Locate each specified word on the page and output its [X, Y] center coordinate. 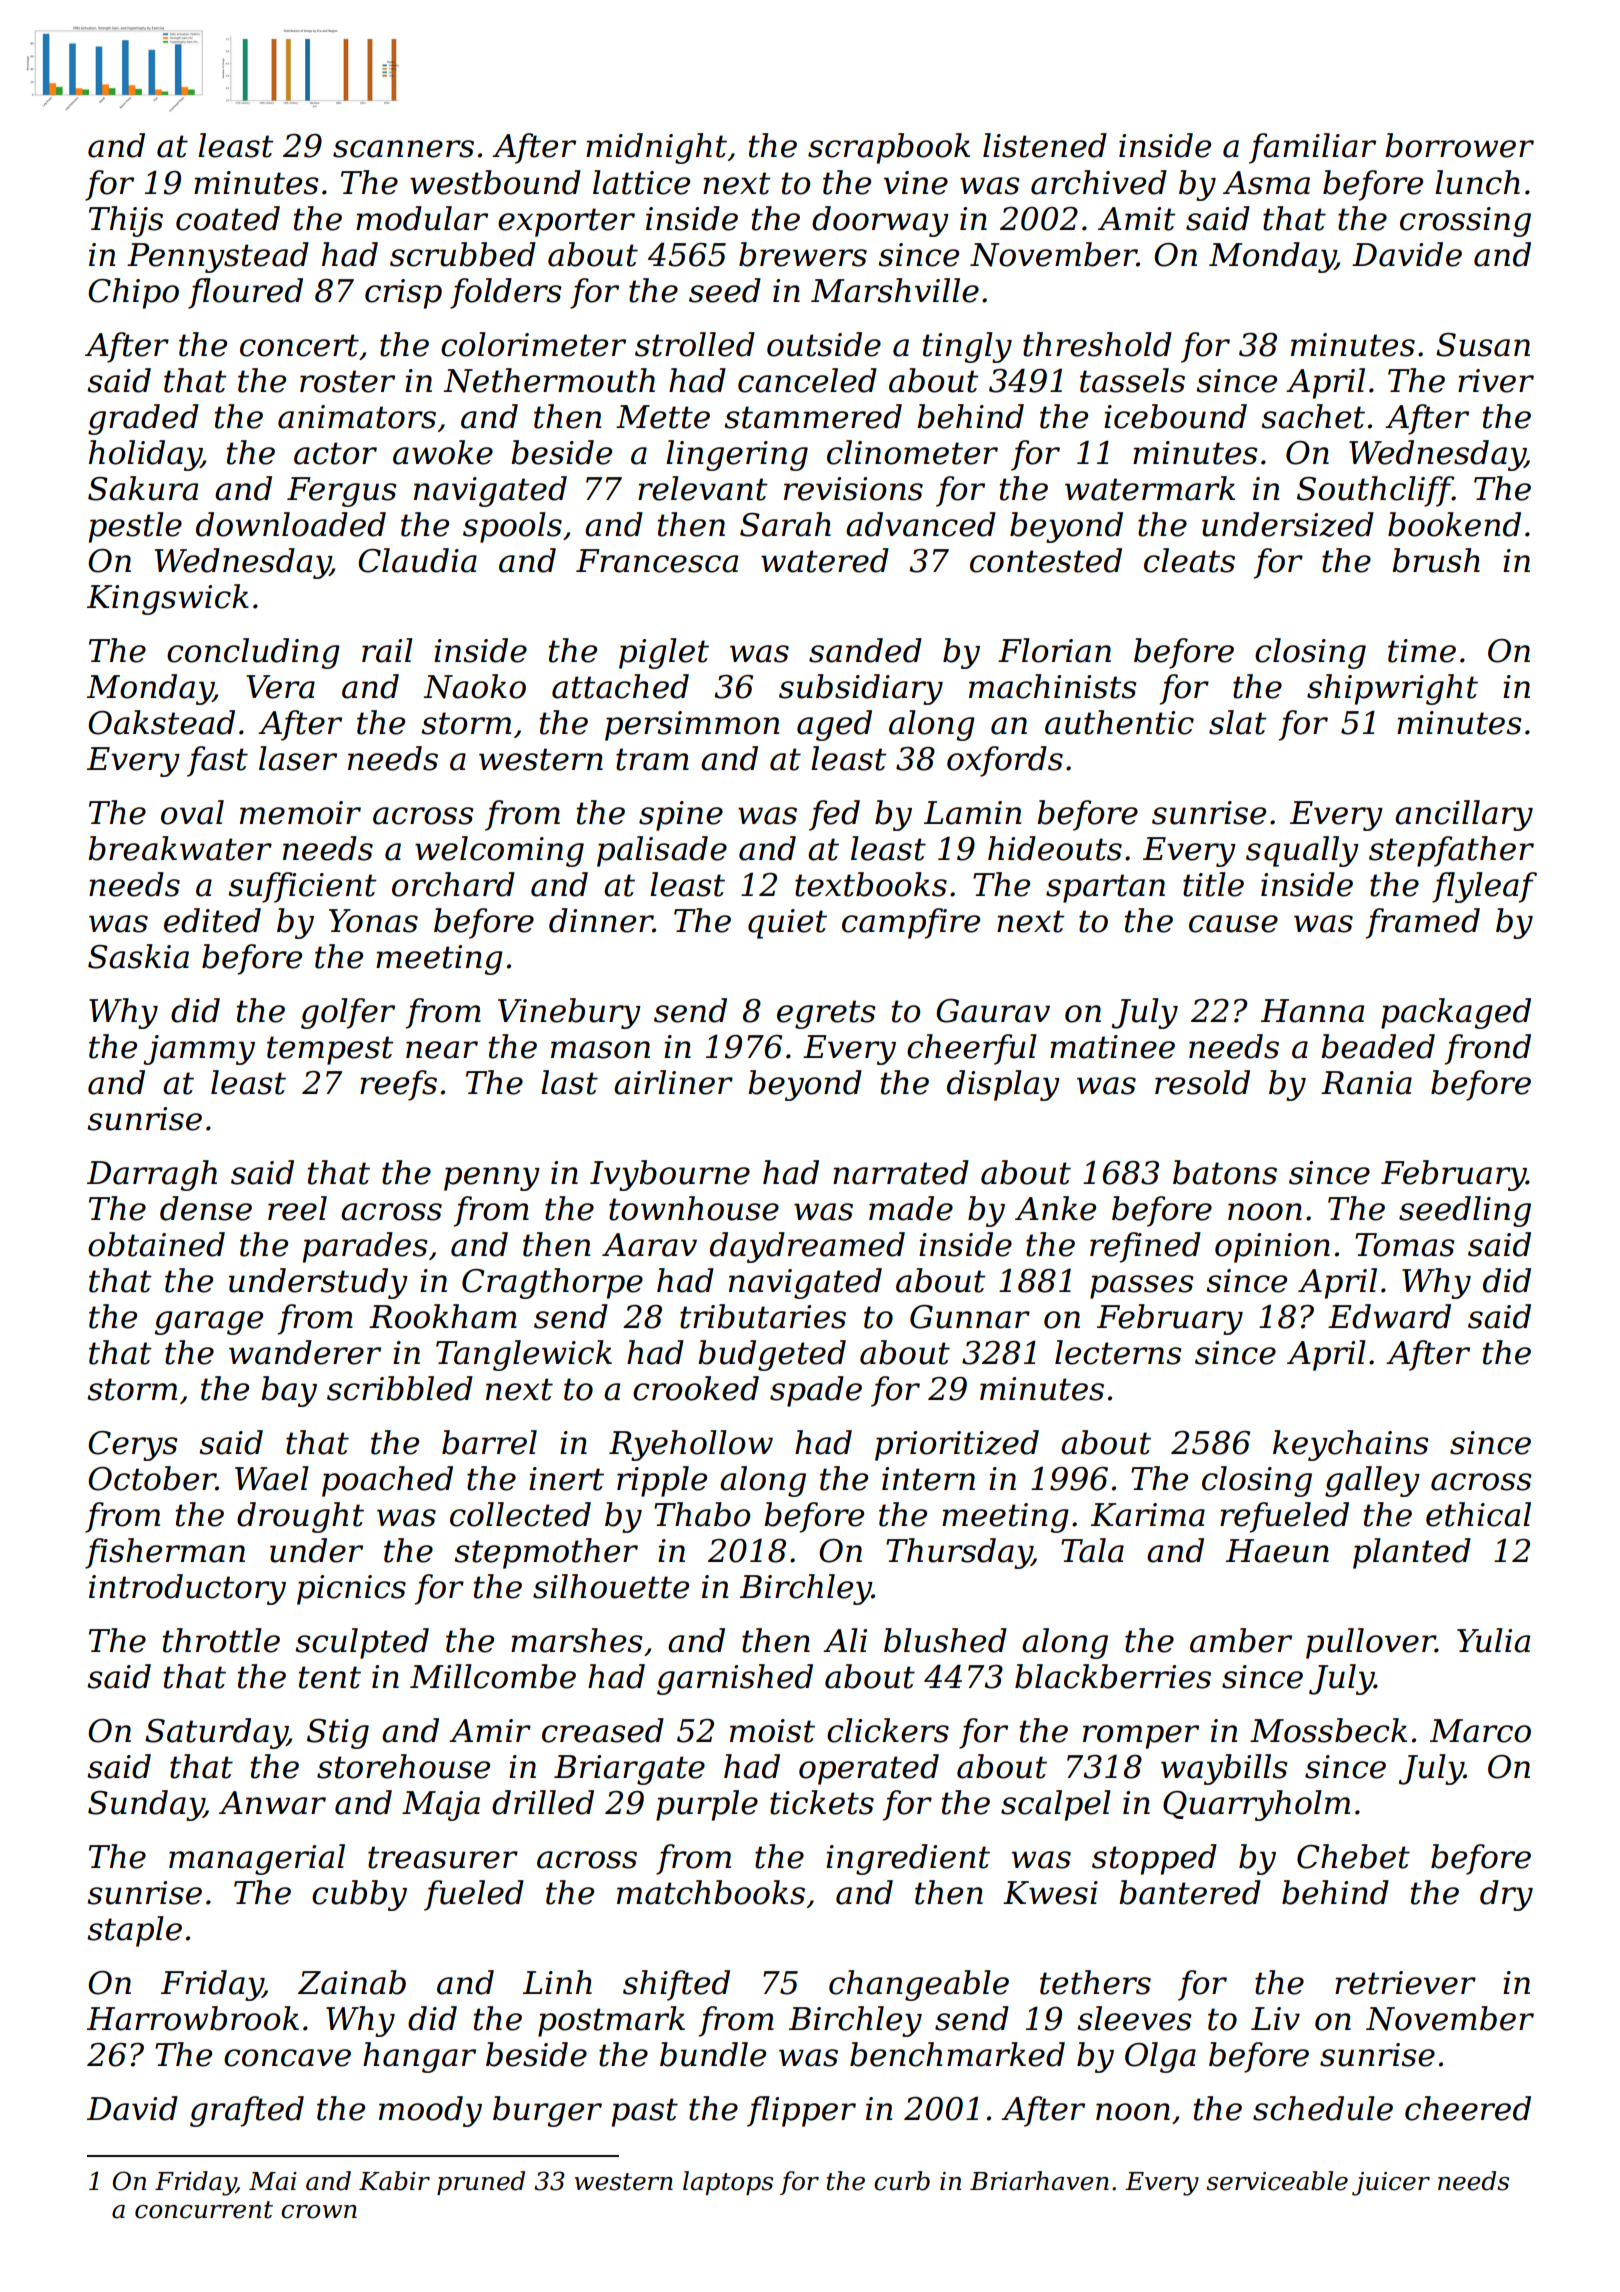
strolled [695, 344]
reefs [398, 1085]
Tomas [1404, 1245]
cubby [359, 1895]
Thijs [126, 221]
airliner [673, 1082]
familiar [1312, 148]
